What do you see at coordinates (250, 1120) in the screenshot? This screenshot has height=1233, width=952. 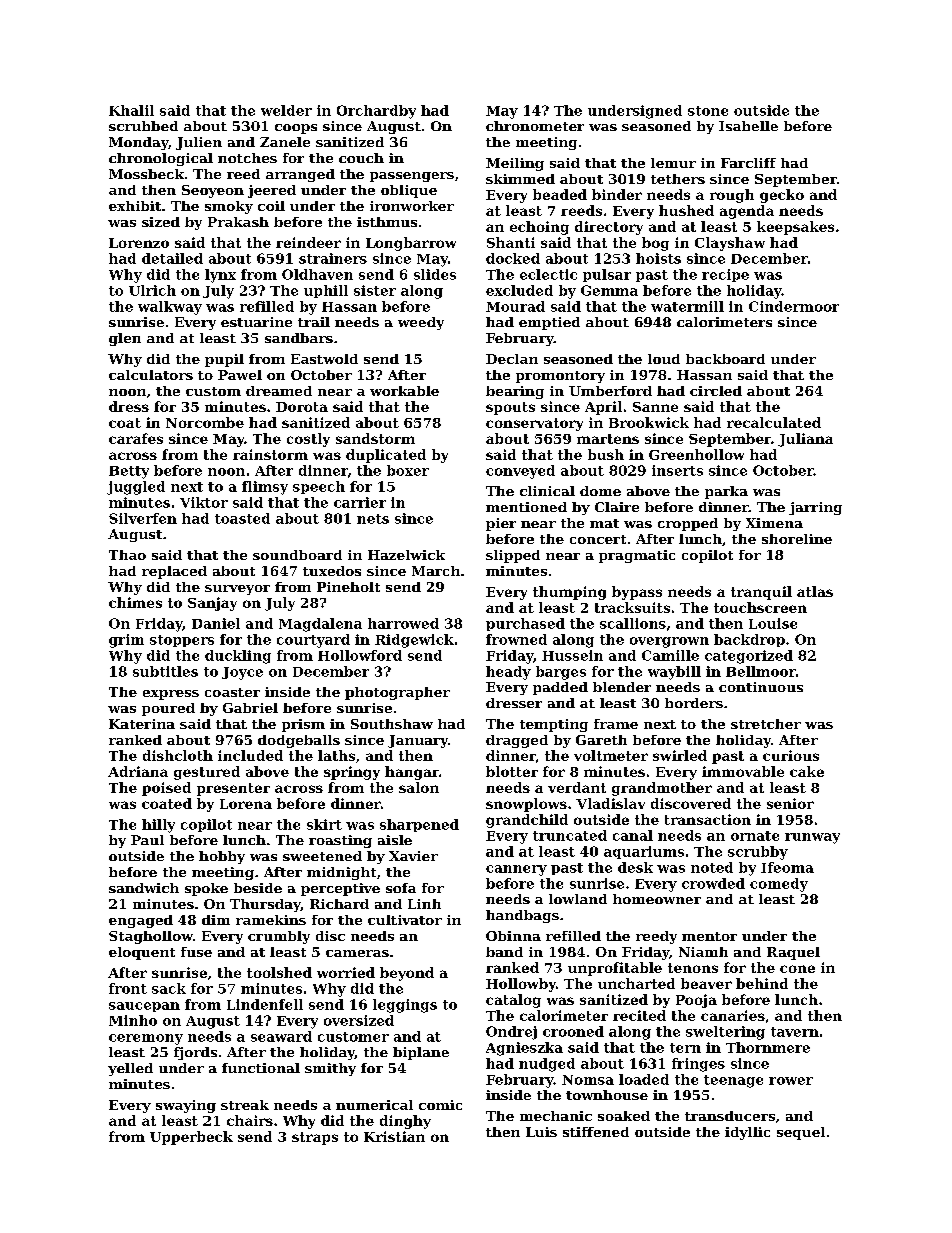 I see `chairs` at bounding box center [250, 1120].
